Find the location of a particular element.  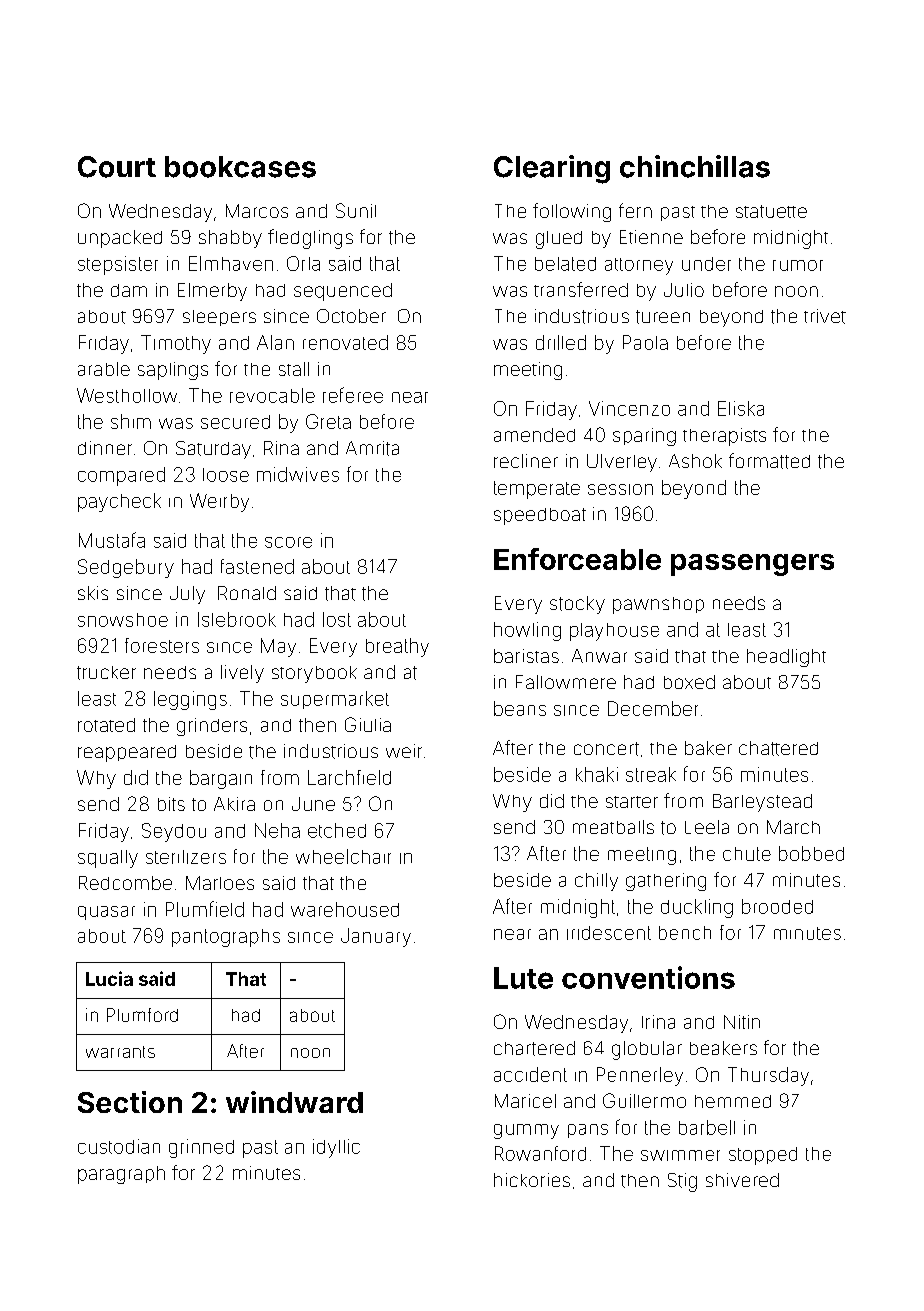

Amrita is located at coordinates (372, 448).
